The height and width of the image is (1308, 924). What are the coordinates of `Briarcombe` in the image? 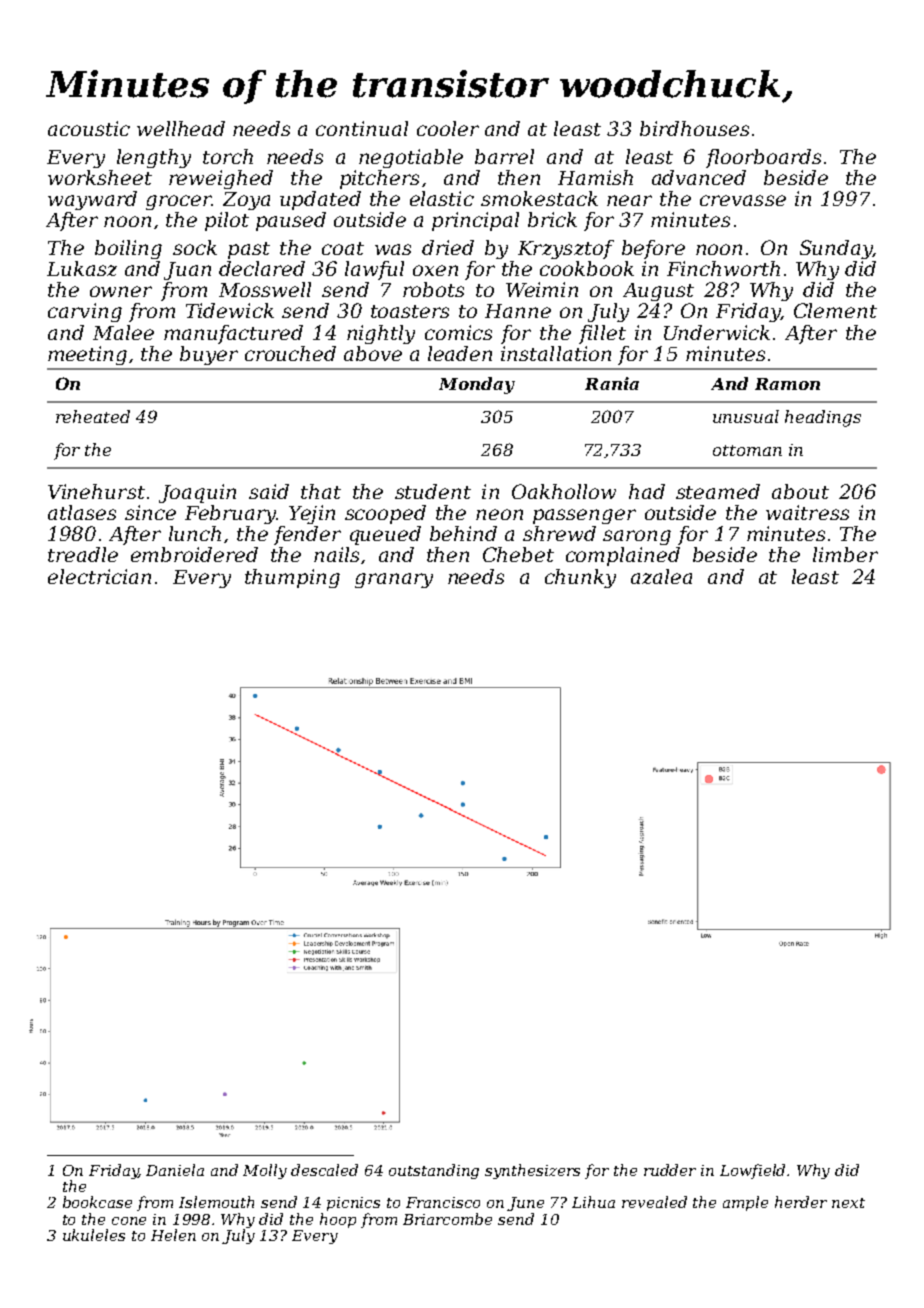 It's located at (447, 1219).
